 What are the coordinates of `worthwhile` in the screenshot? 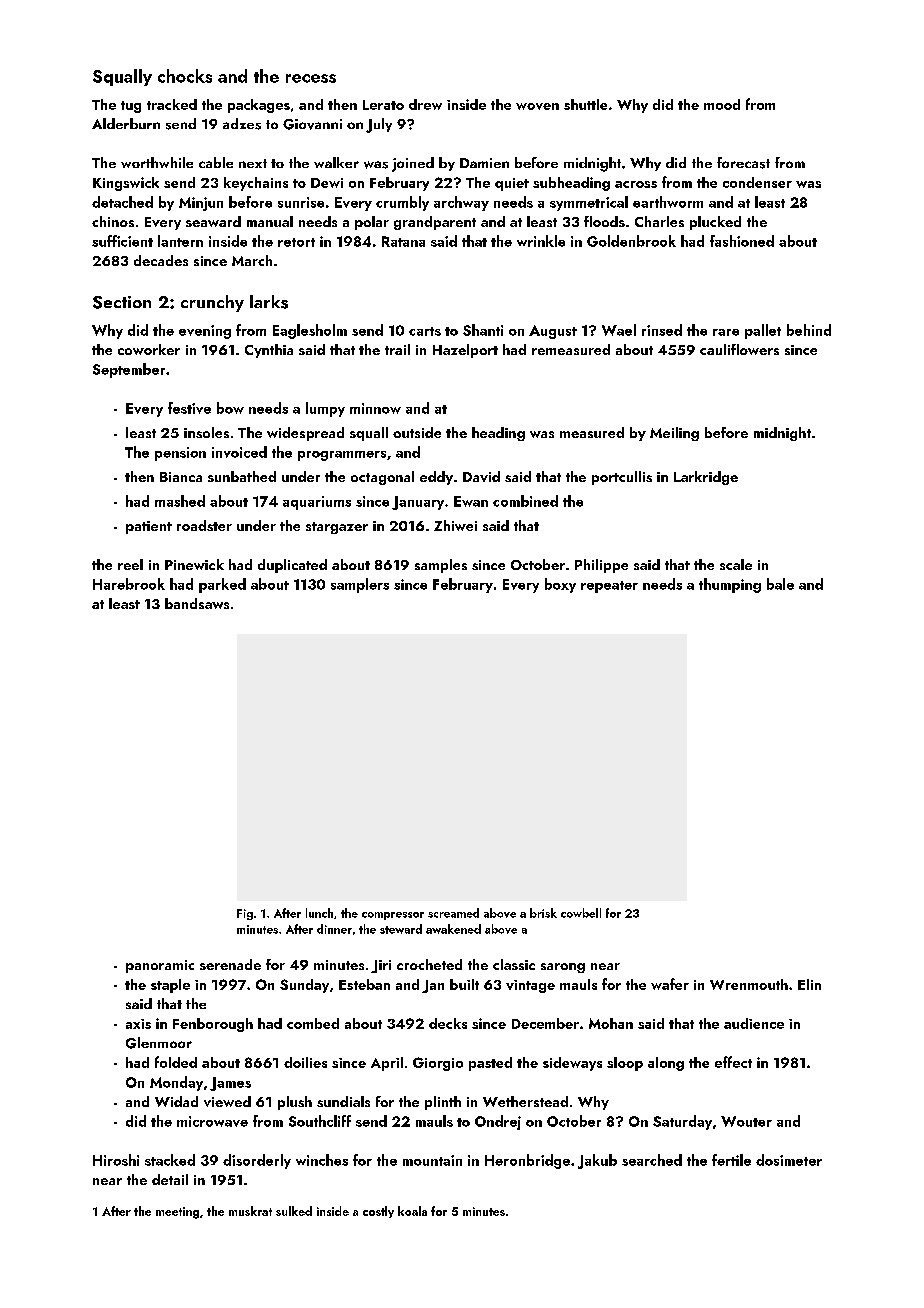 It's located at (157, 162).
